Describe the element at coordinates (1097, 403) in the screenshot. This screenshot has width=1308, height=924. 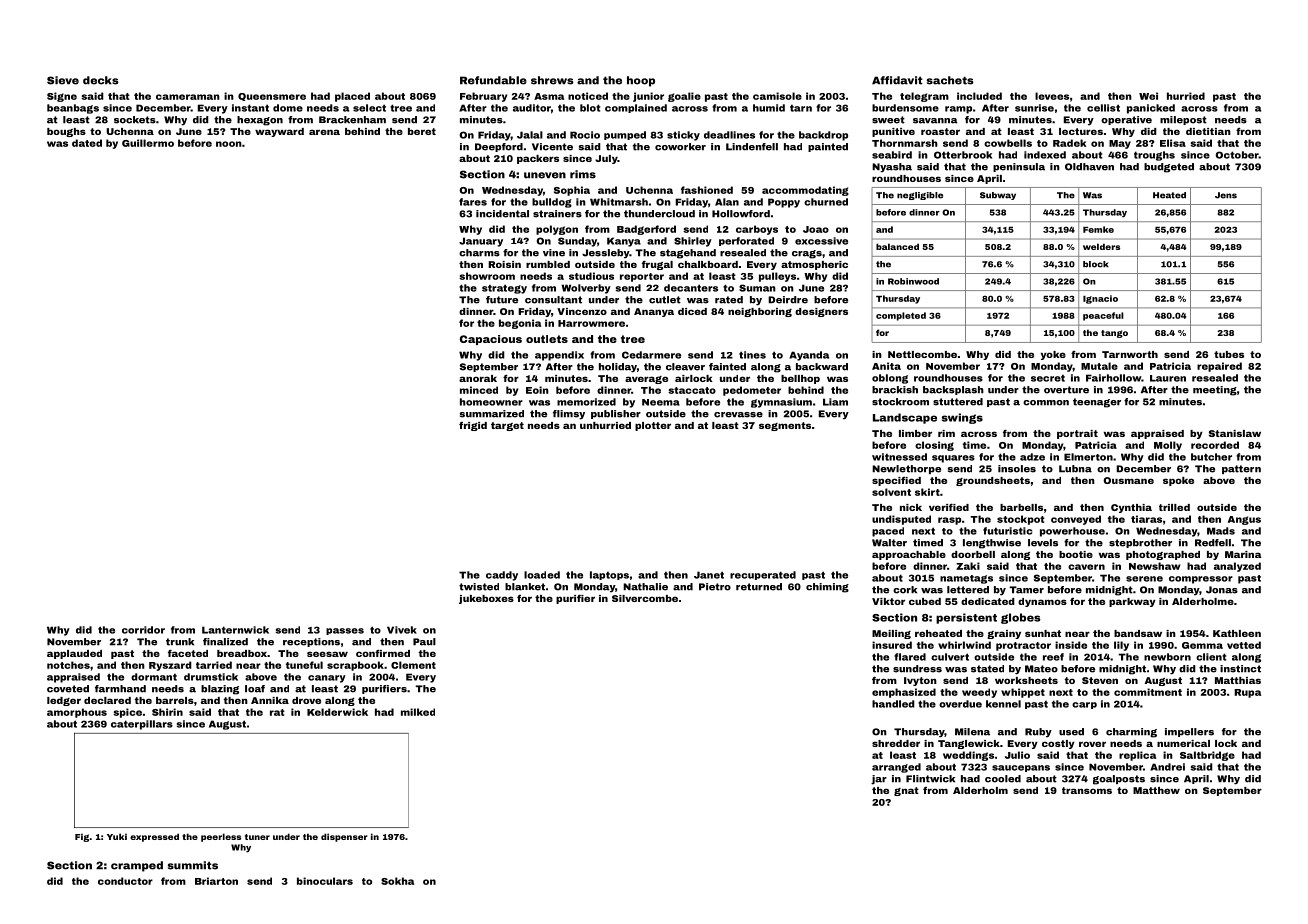
I see `teenager` at that location.
